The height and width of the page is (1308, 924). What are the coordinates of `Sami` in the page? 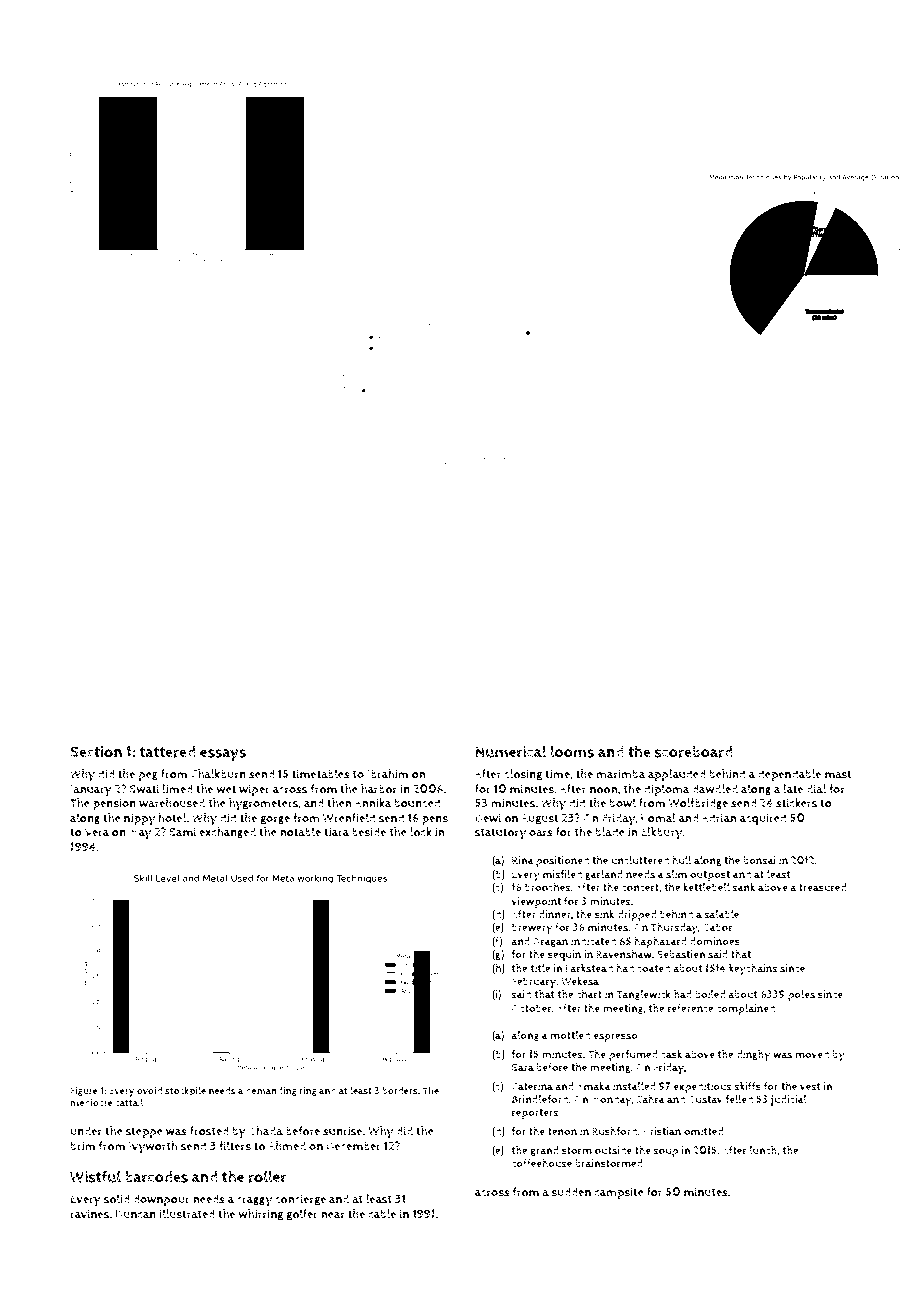 It's located at (182, 832).
